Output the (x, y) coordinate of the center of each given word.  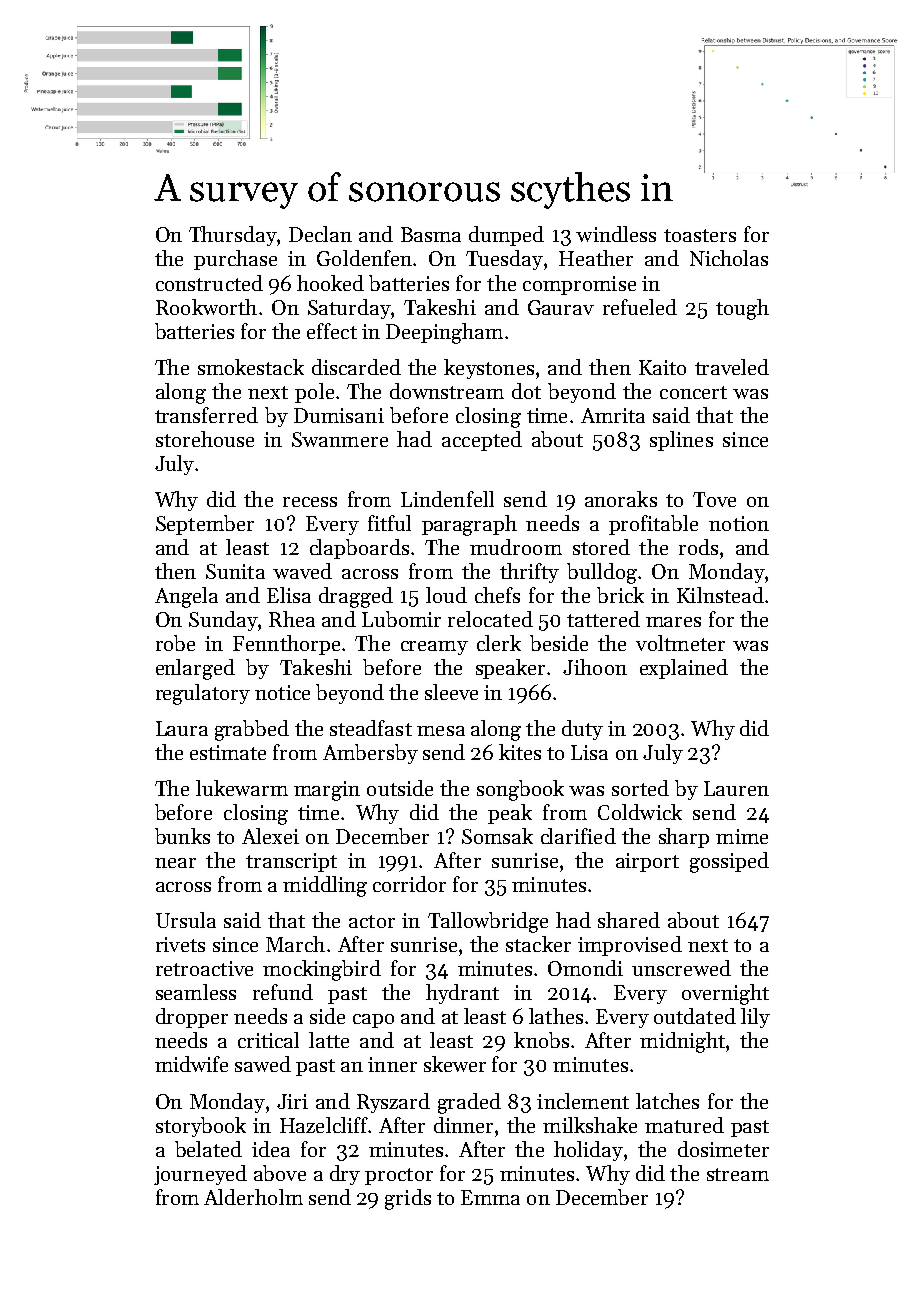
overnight (725, 994)
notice (282, 692)
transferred (206, 415)
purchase (235, 260)
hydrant (462, 994)
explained (684, 669)
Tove (714, 499)
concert (693, 392)
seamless (196, 992)
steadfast (371, 728)
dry (345, 1175)
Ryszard (393, 1103)
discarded (356, 367)
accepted (482, 441)
